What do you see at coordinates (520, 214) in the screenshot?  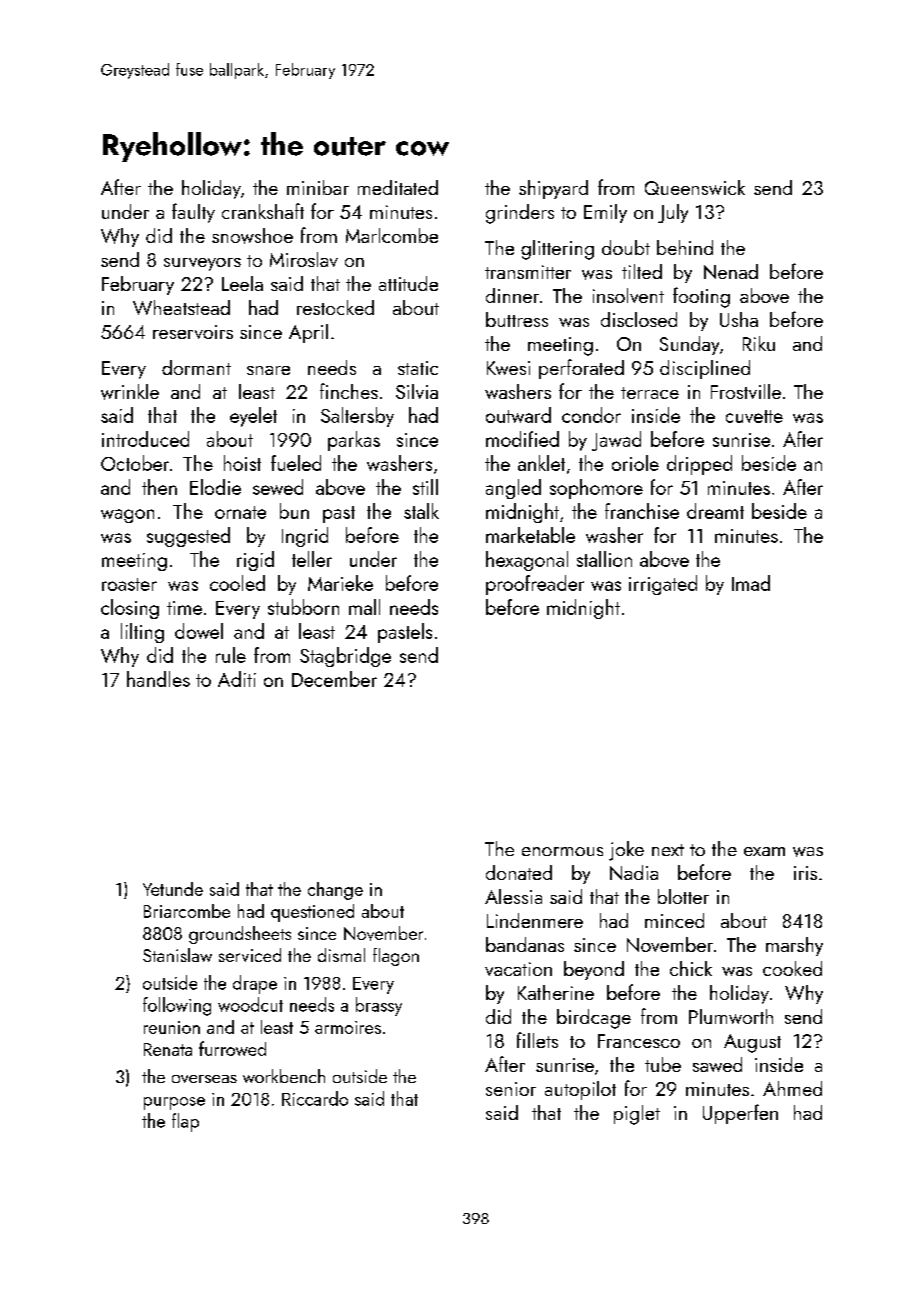 I see `grinders` at bounding box center [520, 214].
